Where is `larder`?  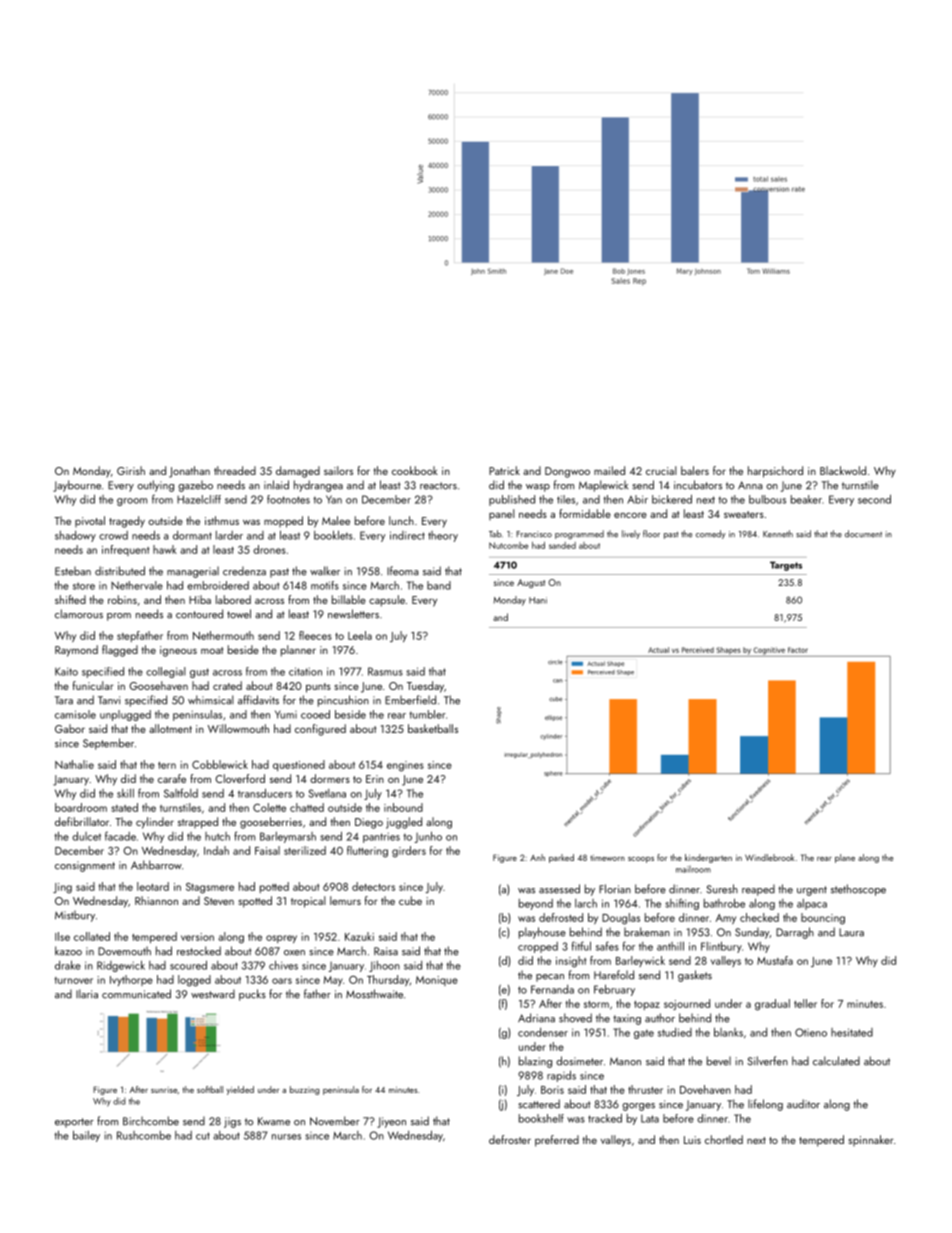 larder is located at coordinates (229, 535).
